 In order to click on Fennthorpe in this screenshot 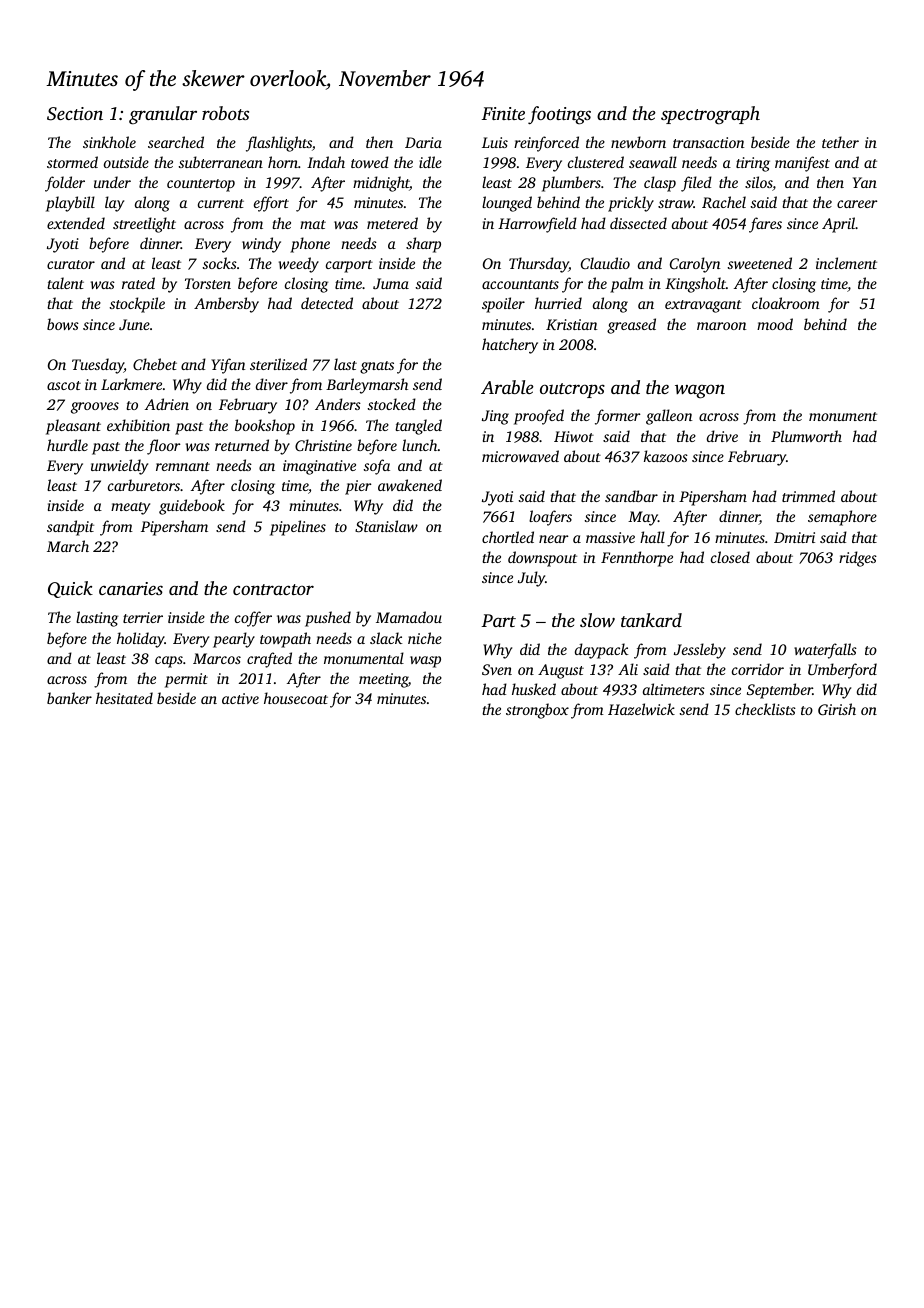, I will do `click(637, 559)`.
